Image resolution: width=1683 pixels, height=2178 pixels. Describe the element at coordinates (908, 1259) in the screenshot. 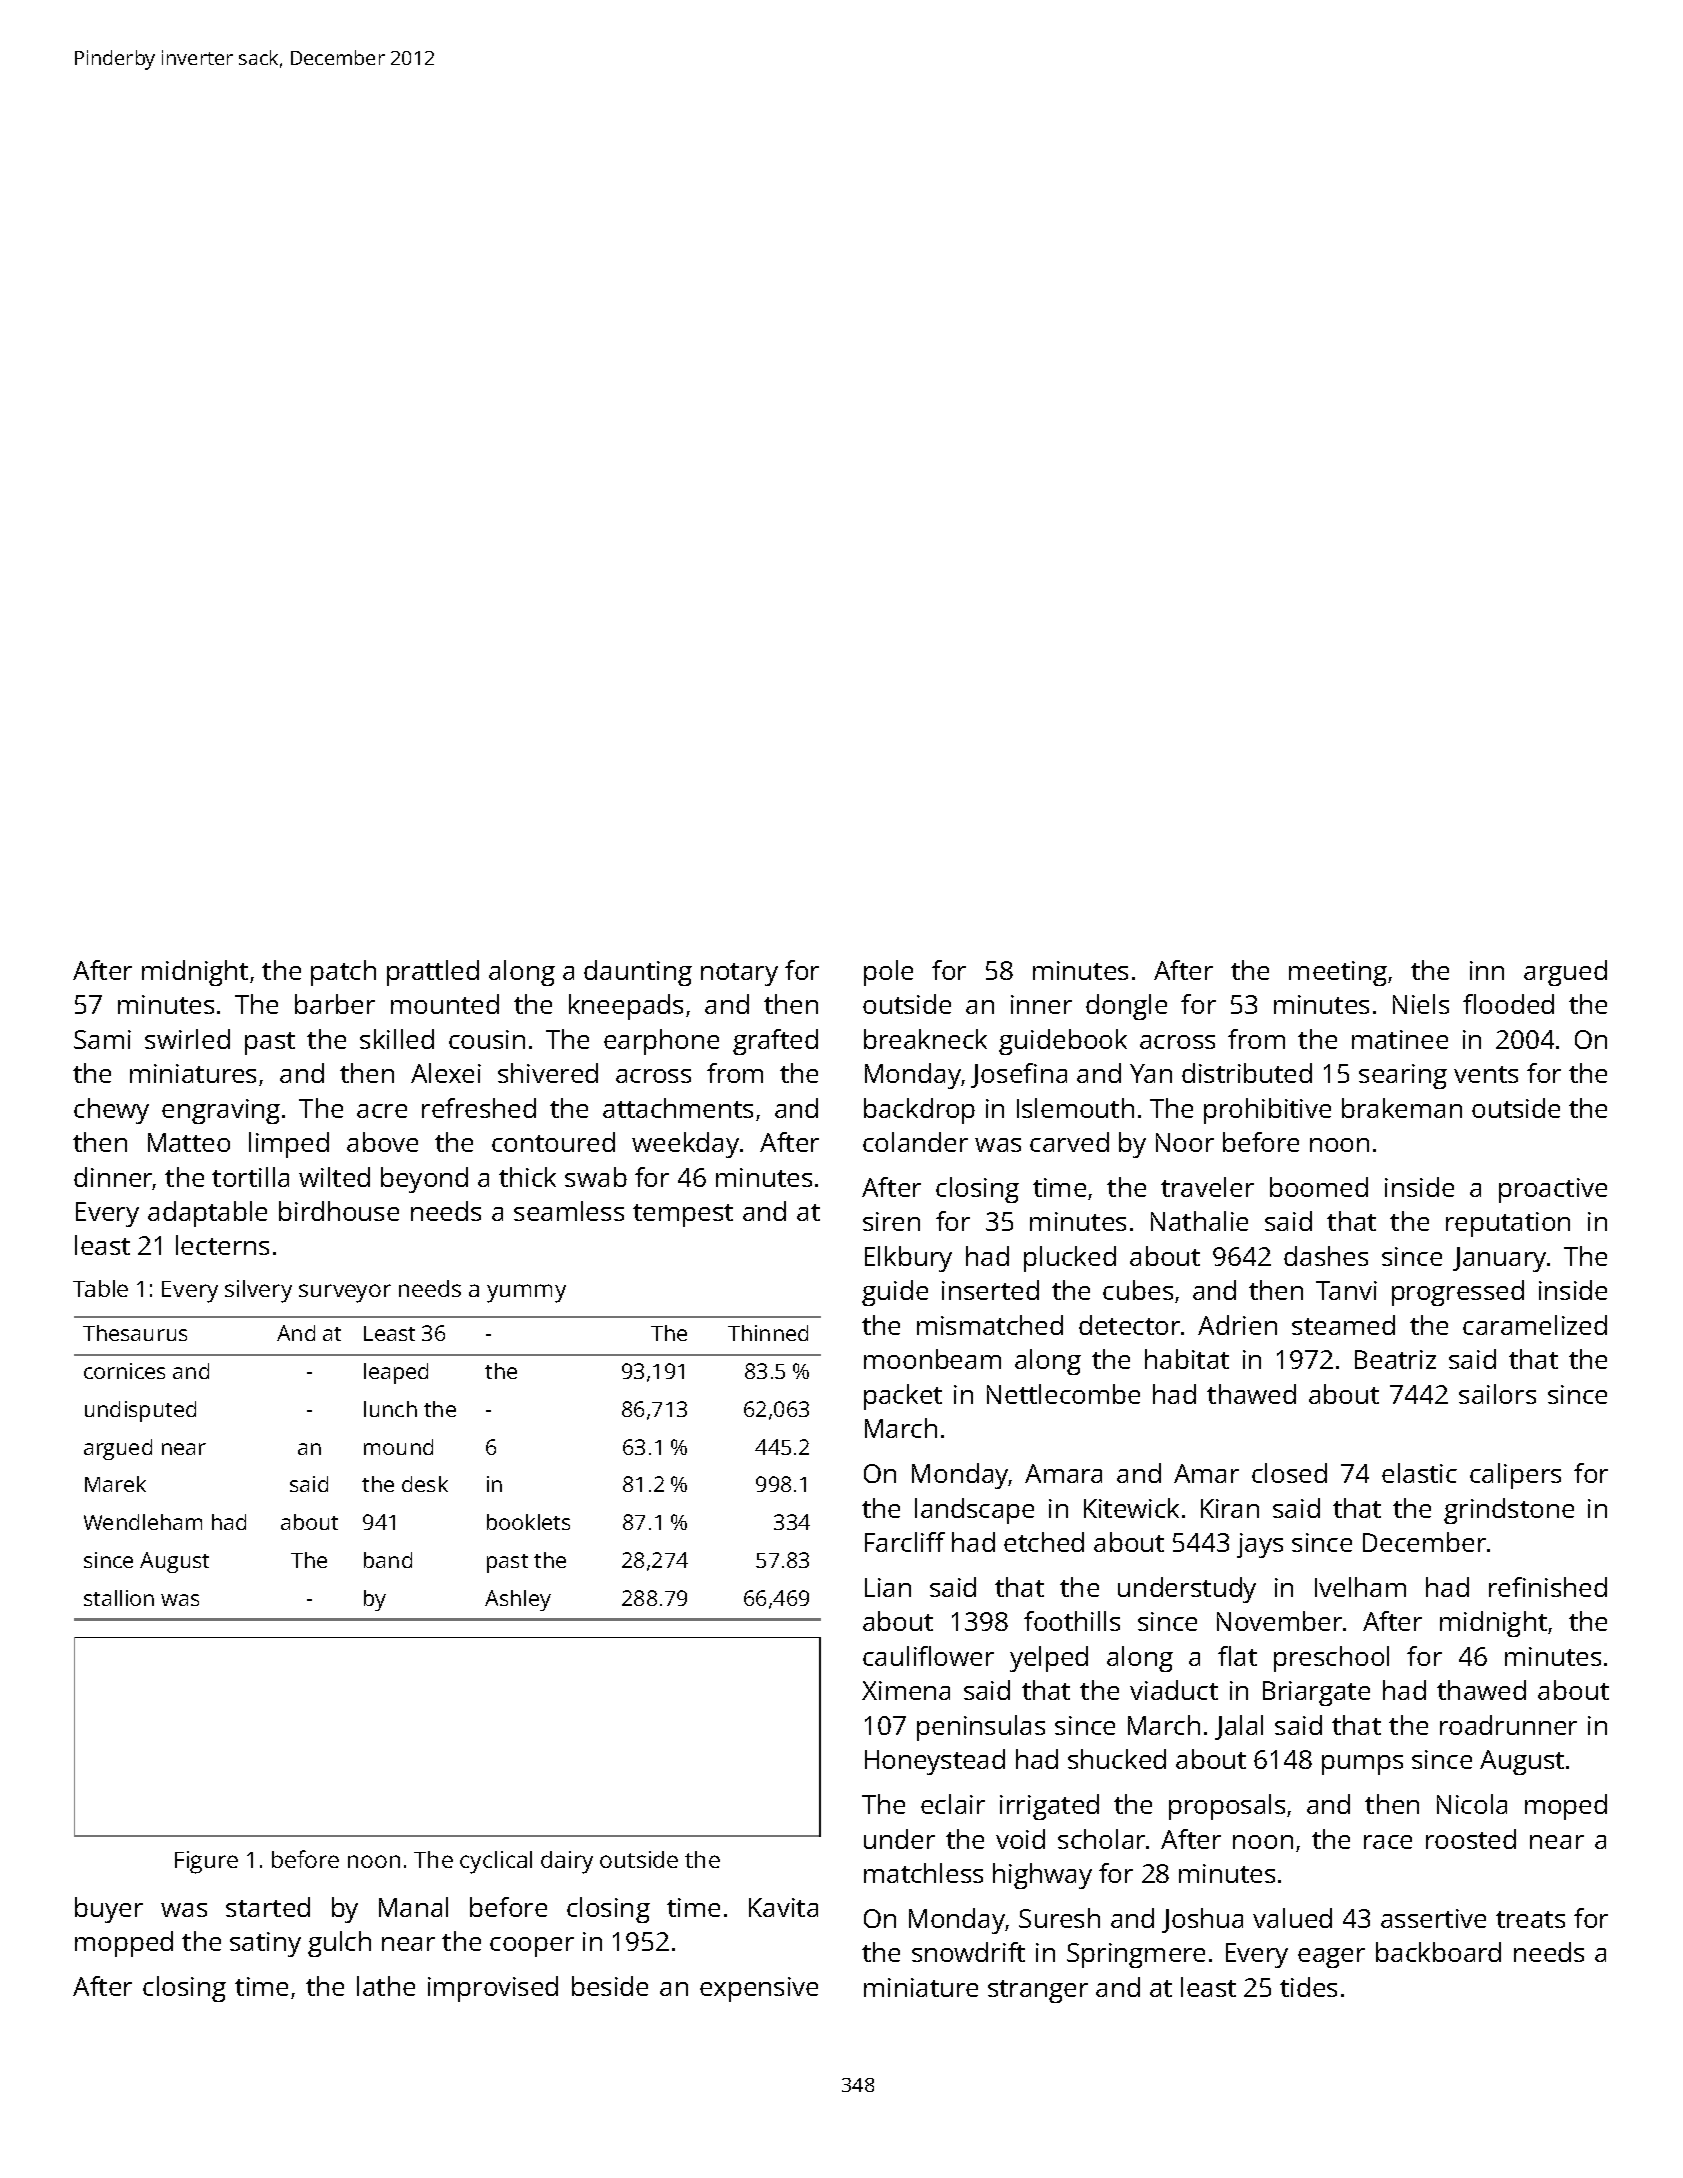

I see `Elkbury` at that location.
